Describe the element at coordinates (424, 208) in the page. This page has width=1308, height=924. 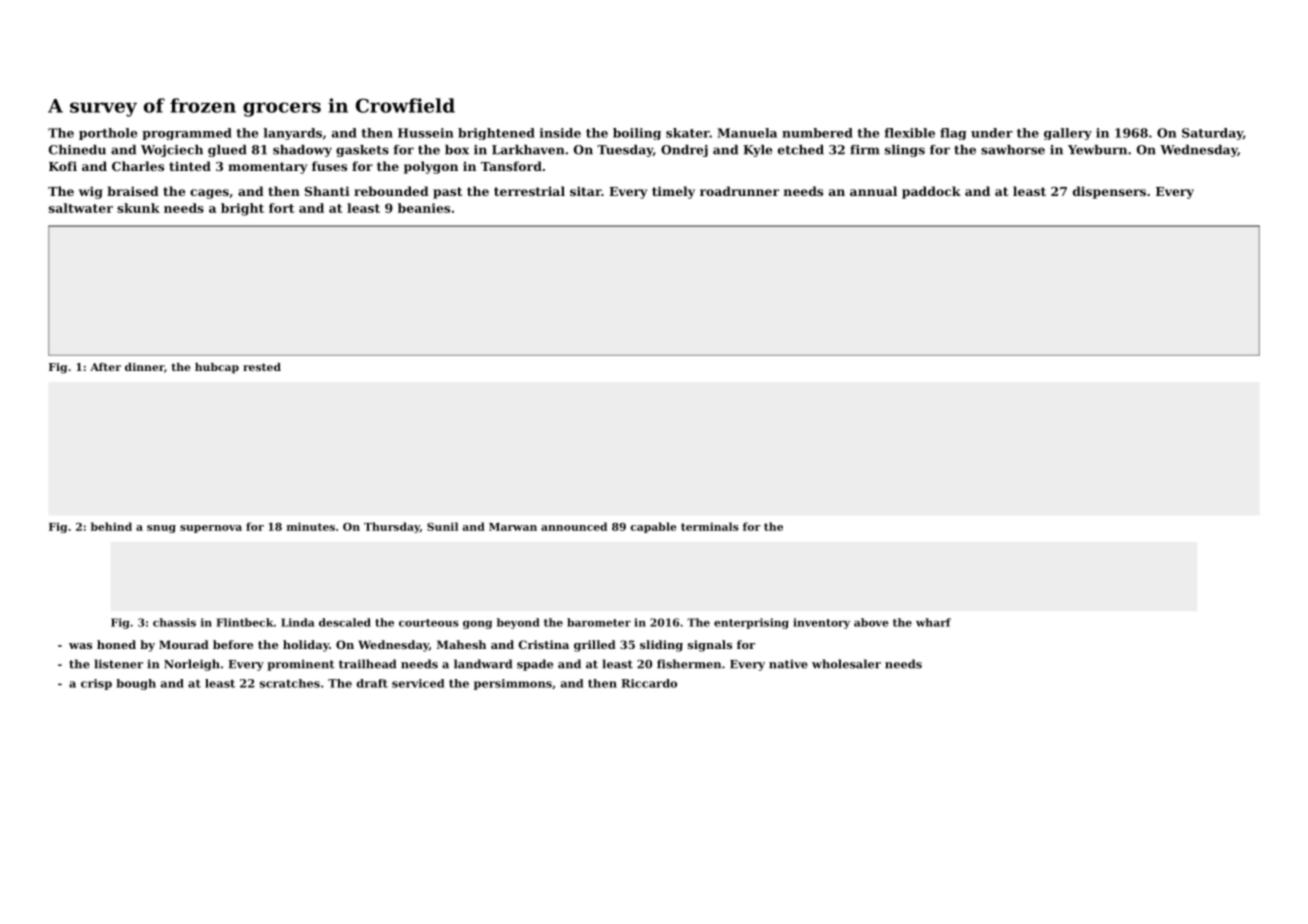
I see `beanies` at that location.
